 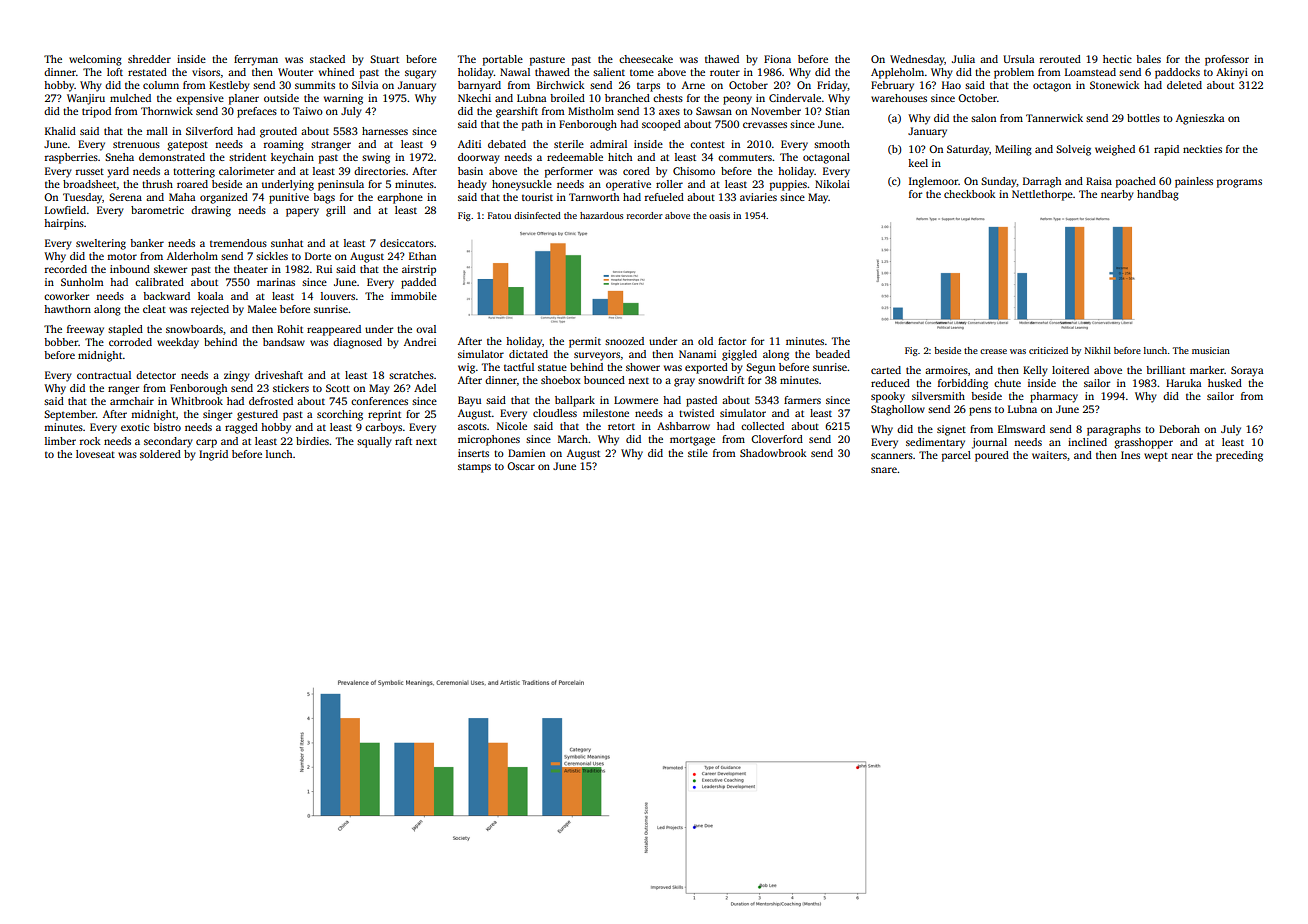 What do you see at coordinates (262, 309) in the image?
I see `Malee` at bounding box center [262, 309].
